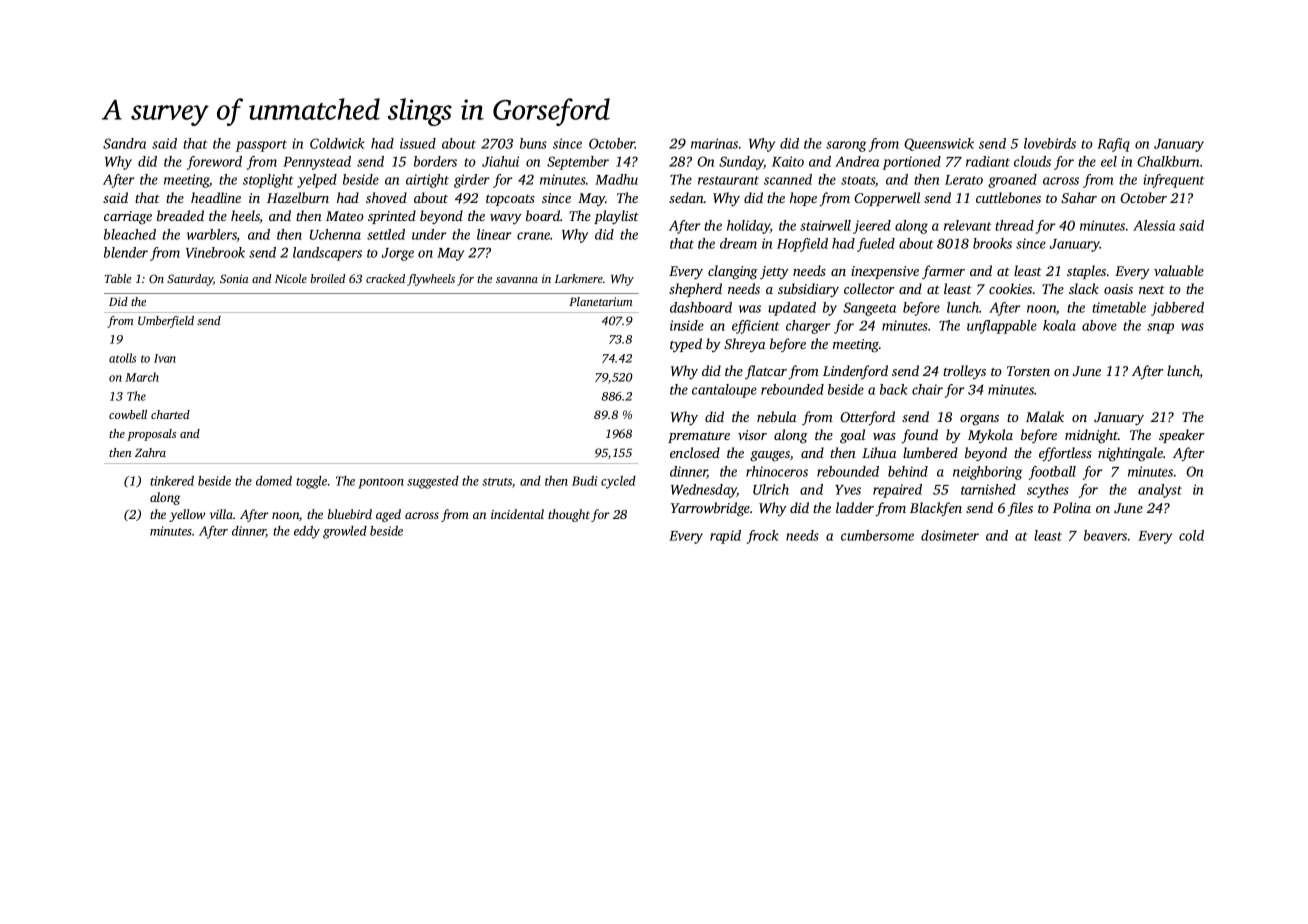  What do you see at coordinates (1113, 145) in the screenshot?
I see `Rafiq` at bounding box center [1113, 145].
